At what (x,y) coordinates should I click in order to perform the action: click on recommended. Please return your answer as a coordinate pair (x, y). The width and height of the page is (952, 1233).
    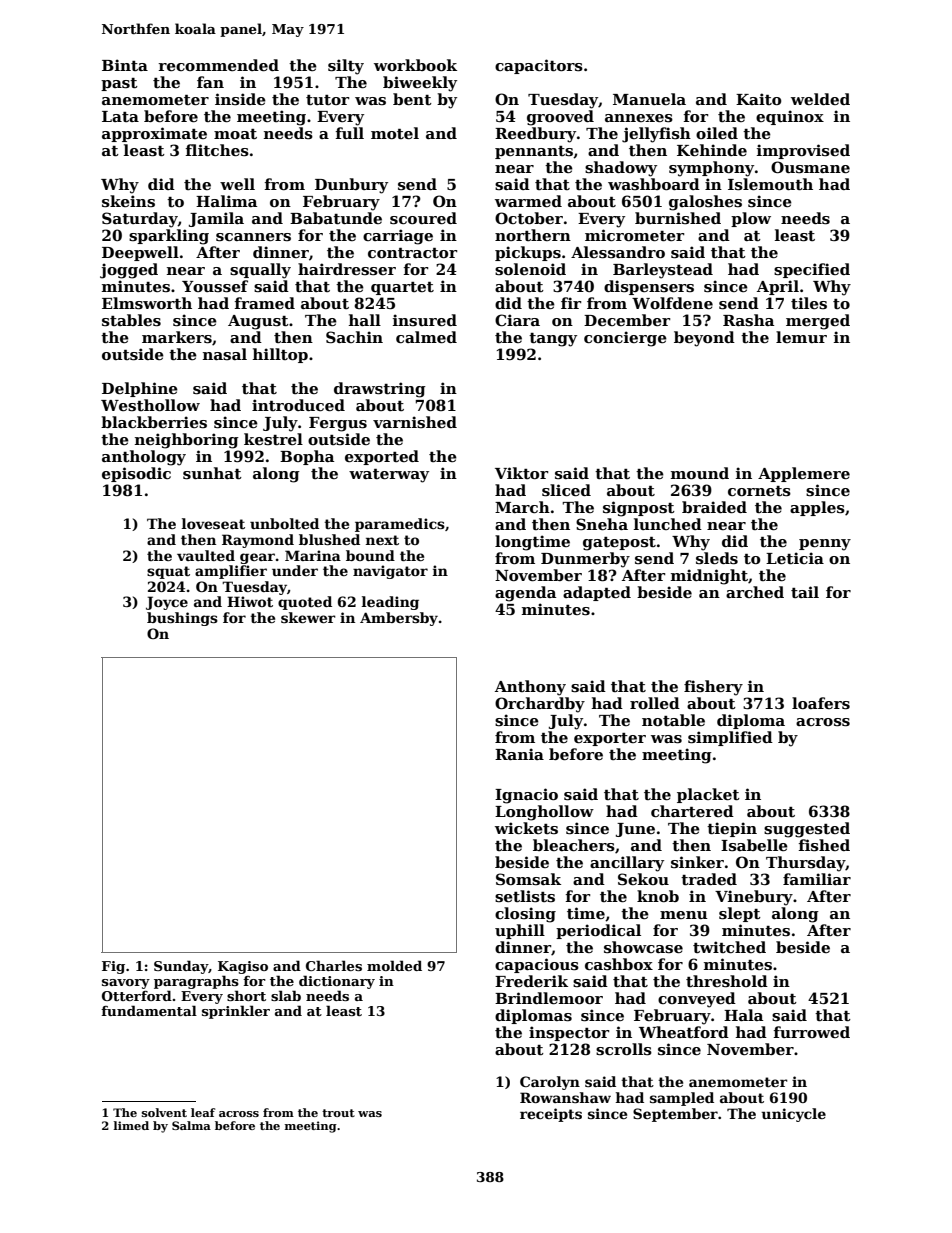
    Looking at the image, I should click on (218, 65).
